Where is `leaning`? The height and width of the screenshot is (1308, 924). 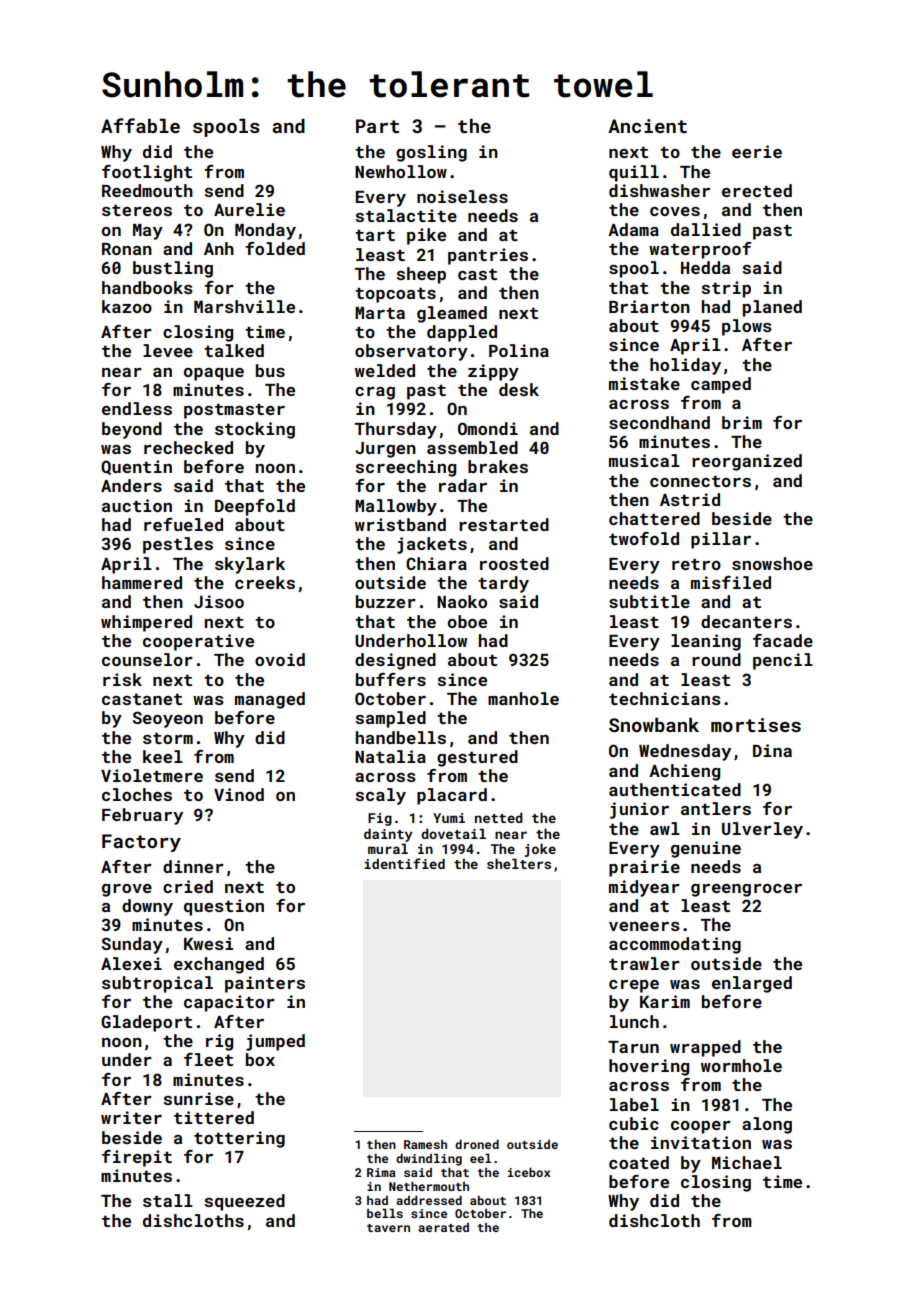
leaning is located at coordinates (706, 642).
